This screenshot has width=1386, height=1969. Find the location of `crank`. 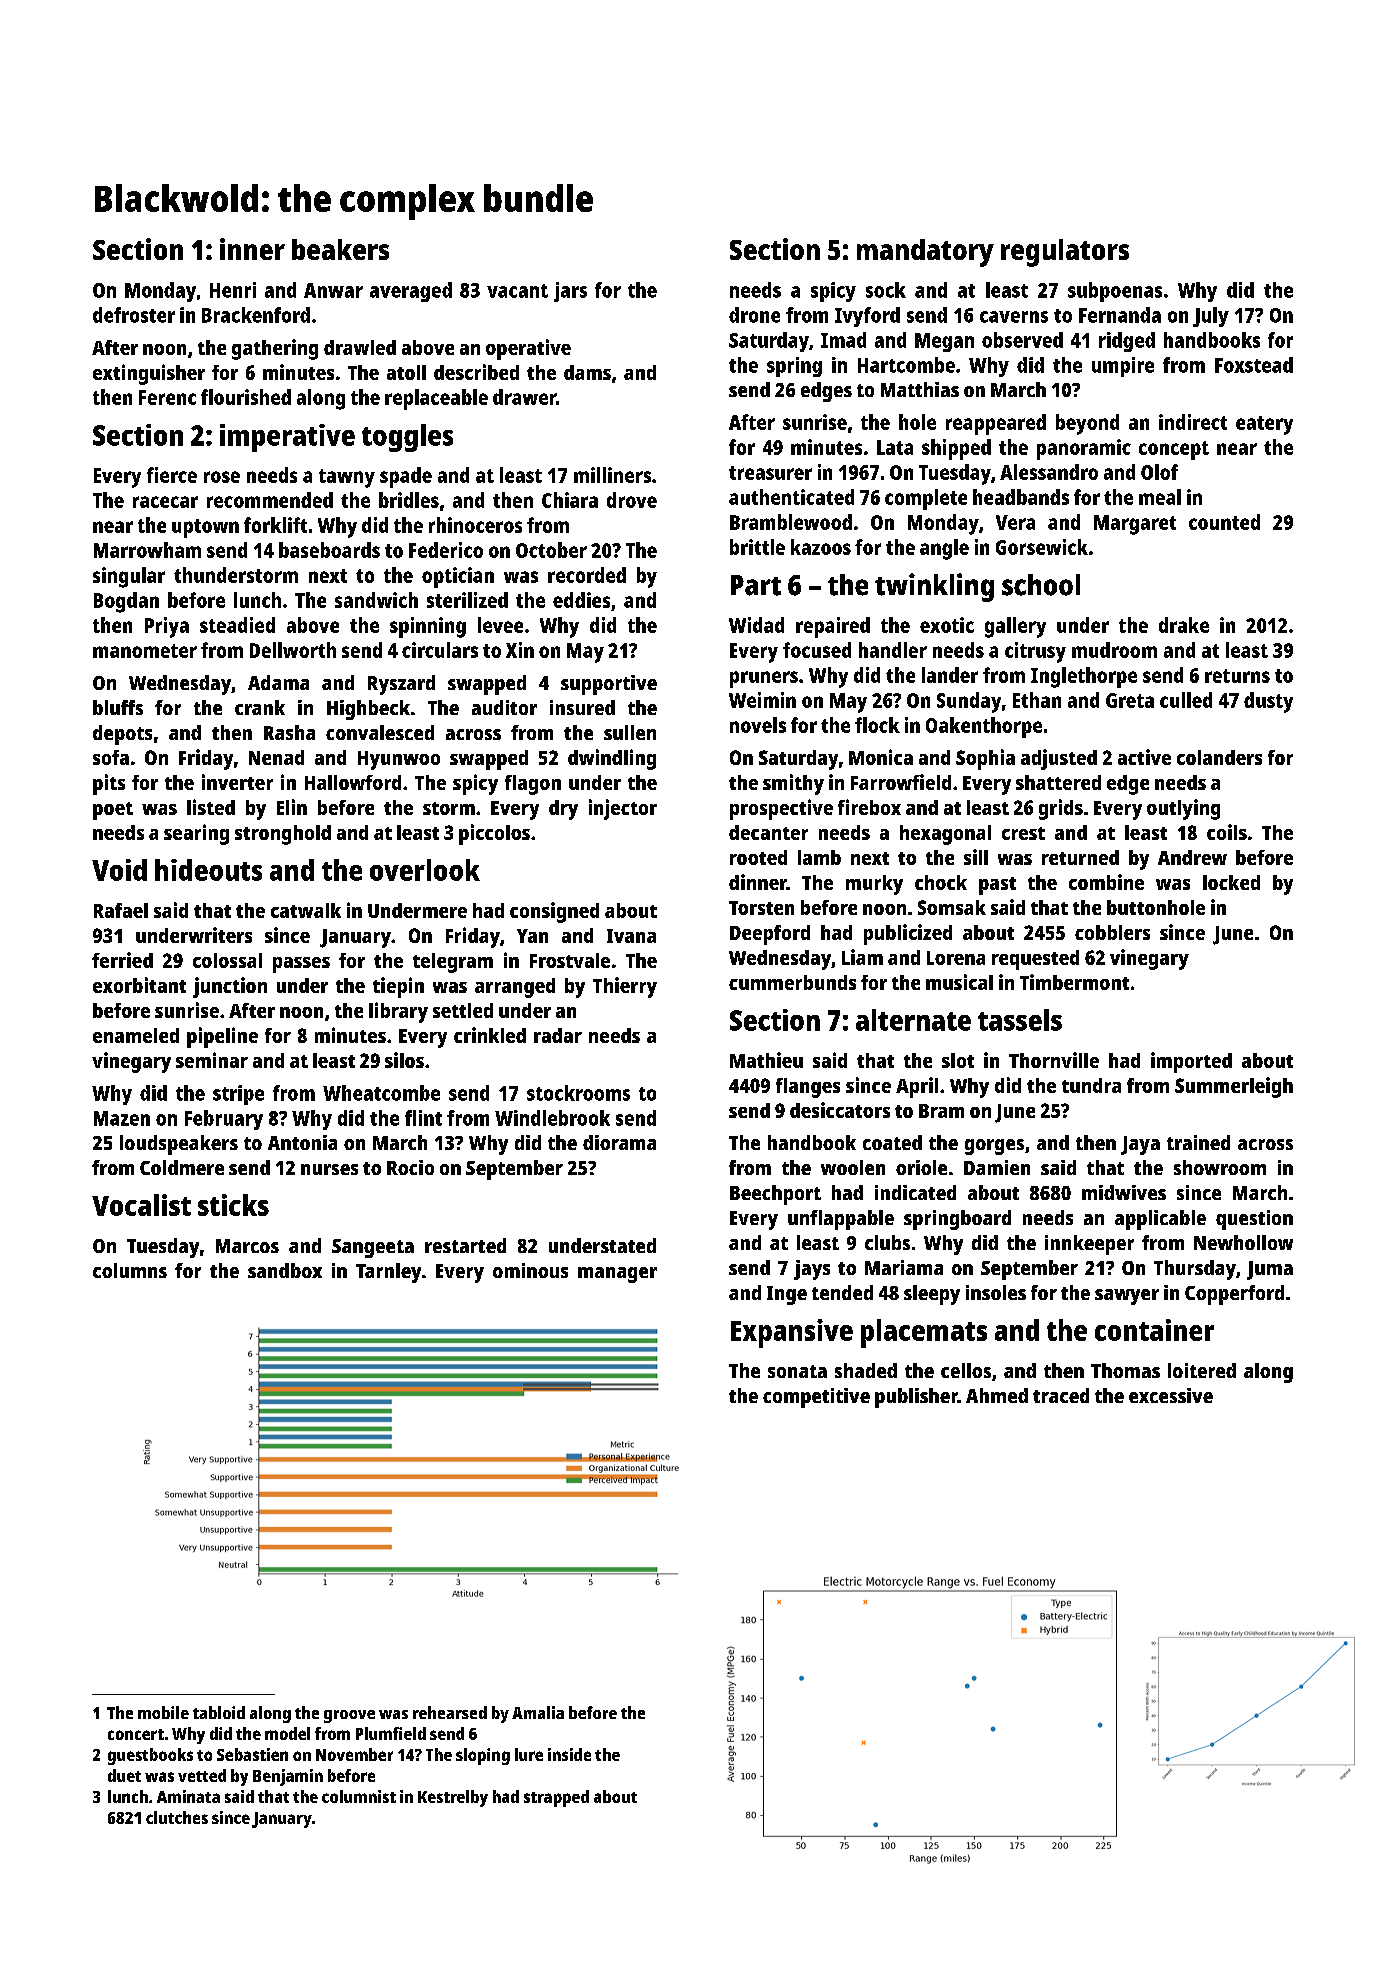

crank is located at coordinates (260, 707).
